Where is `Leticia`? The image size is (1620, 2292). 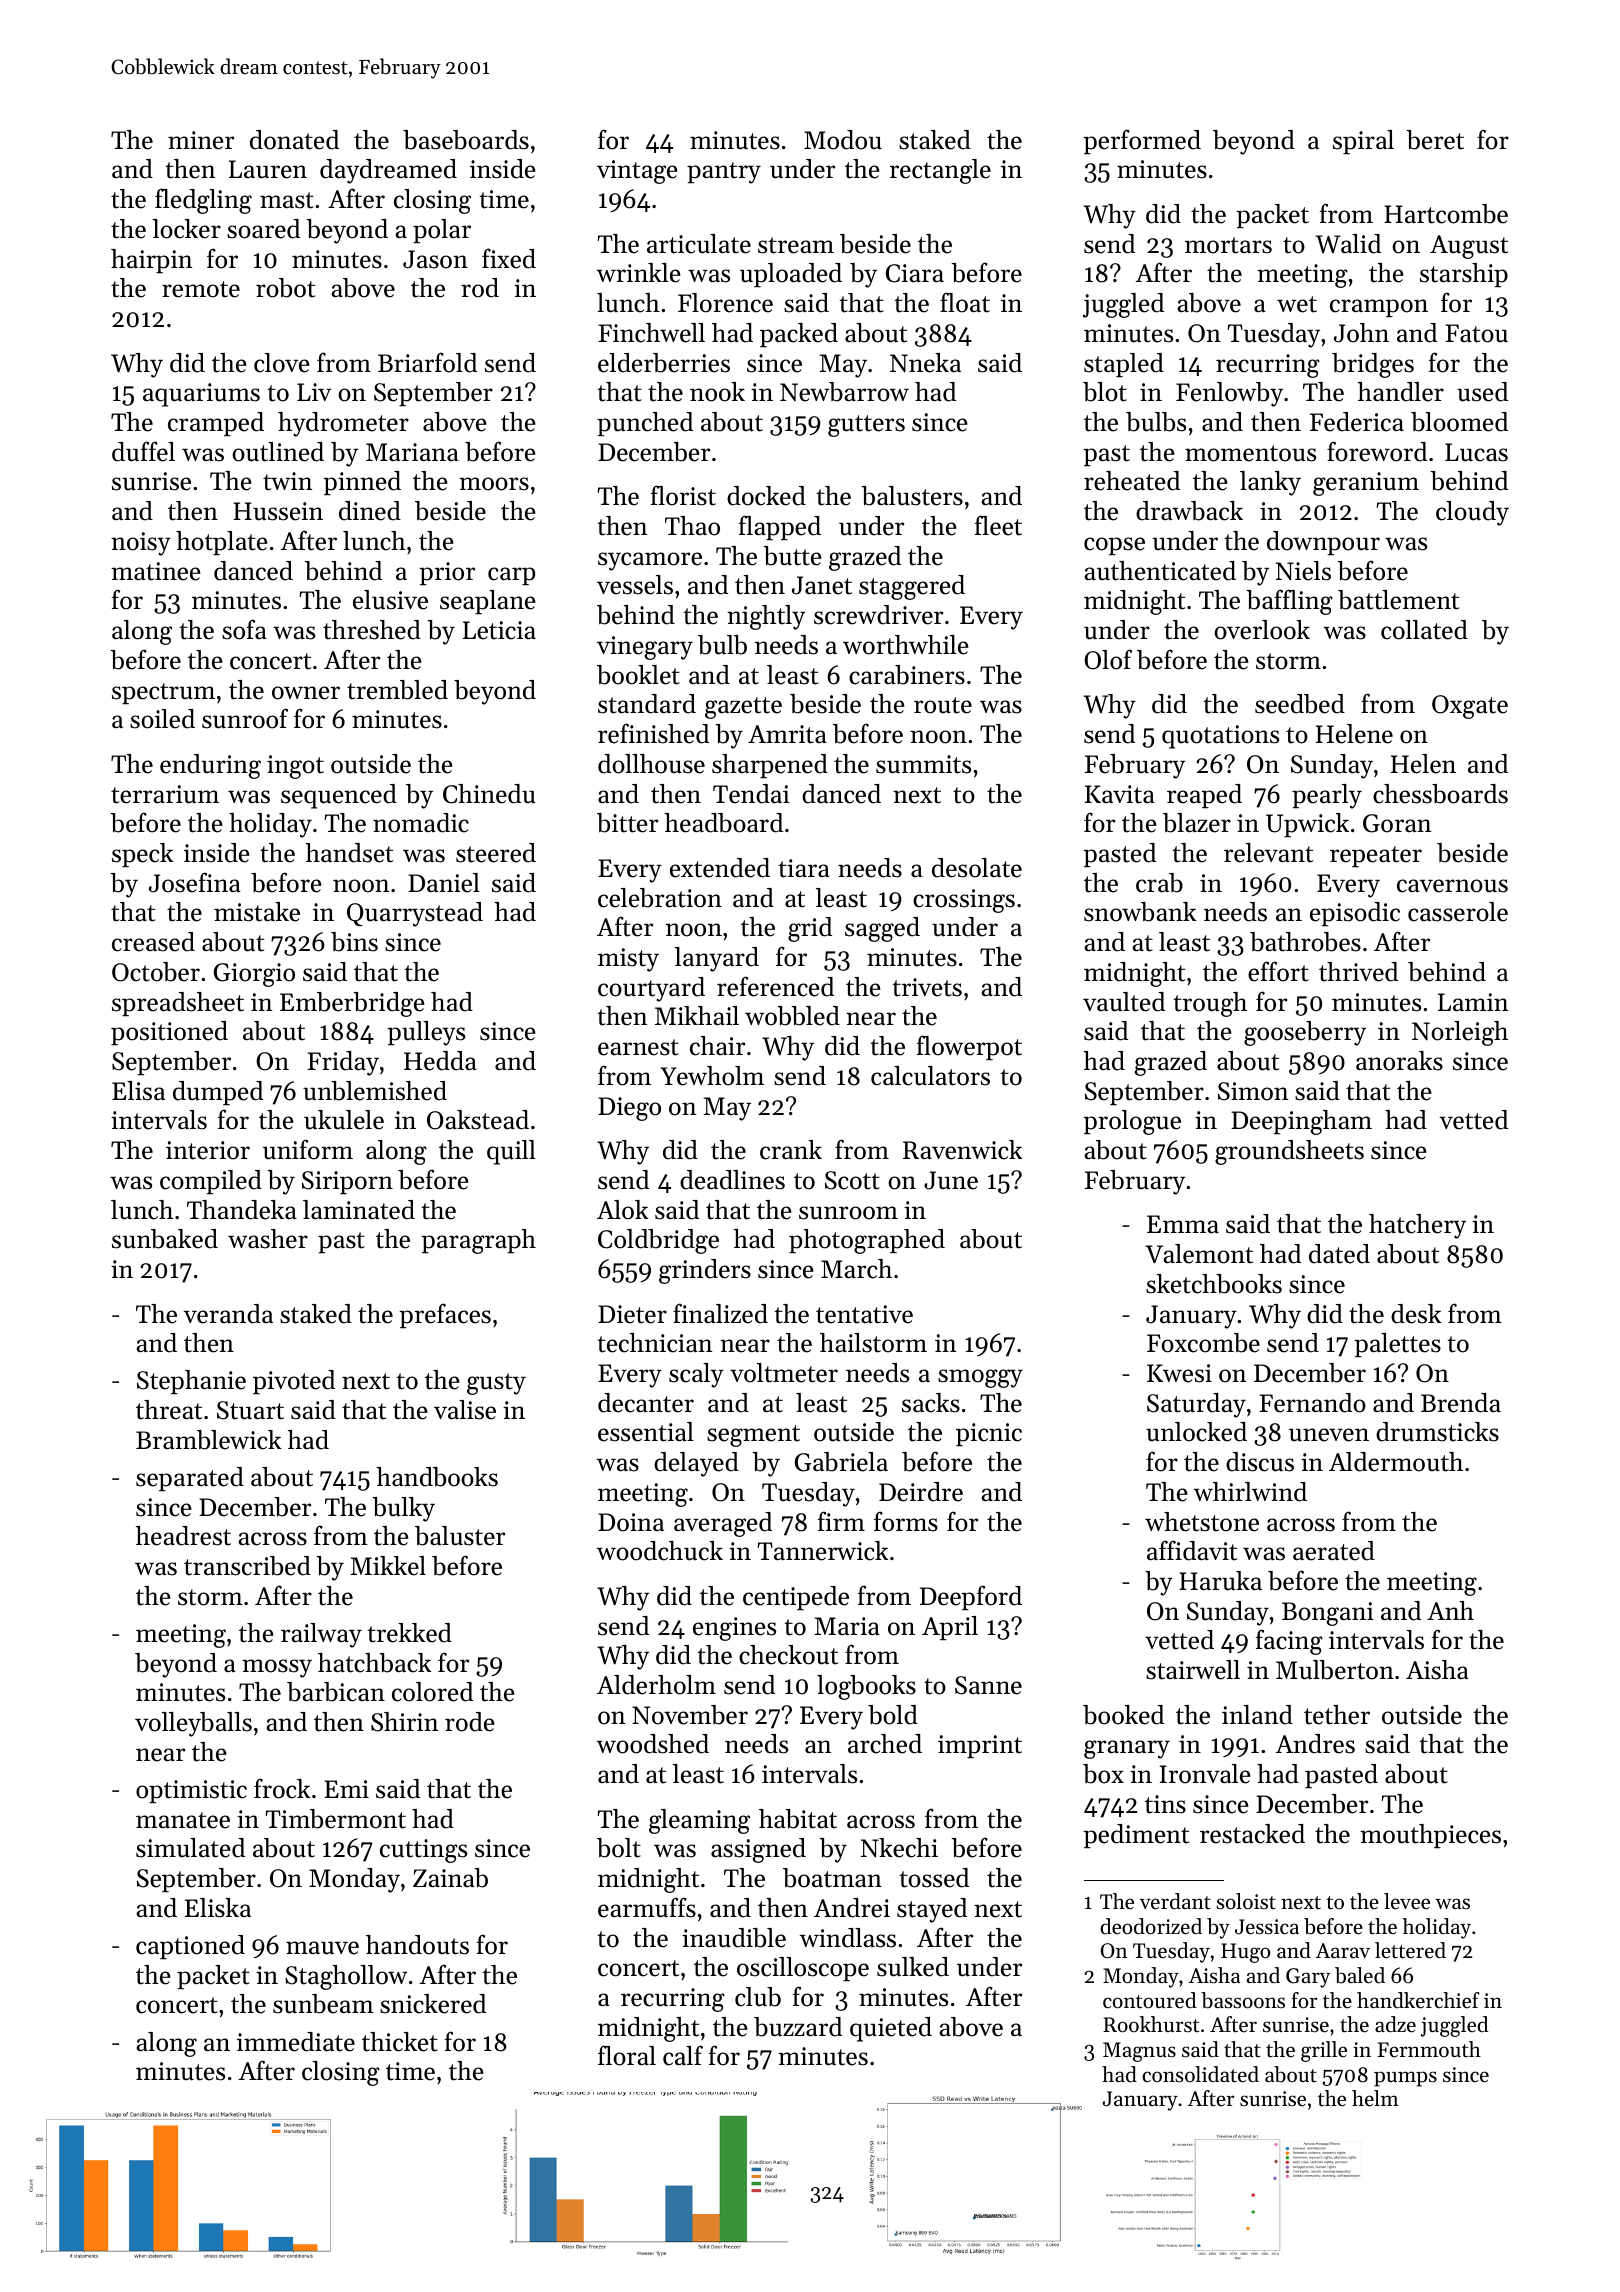
Leticia is located at coordinates (499, 630).
